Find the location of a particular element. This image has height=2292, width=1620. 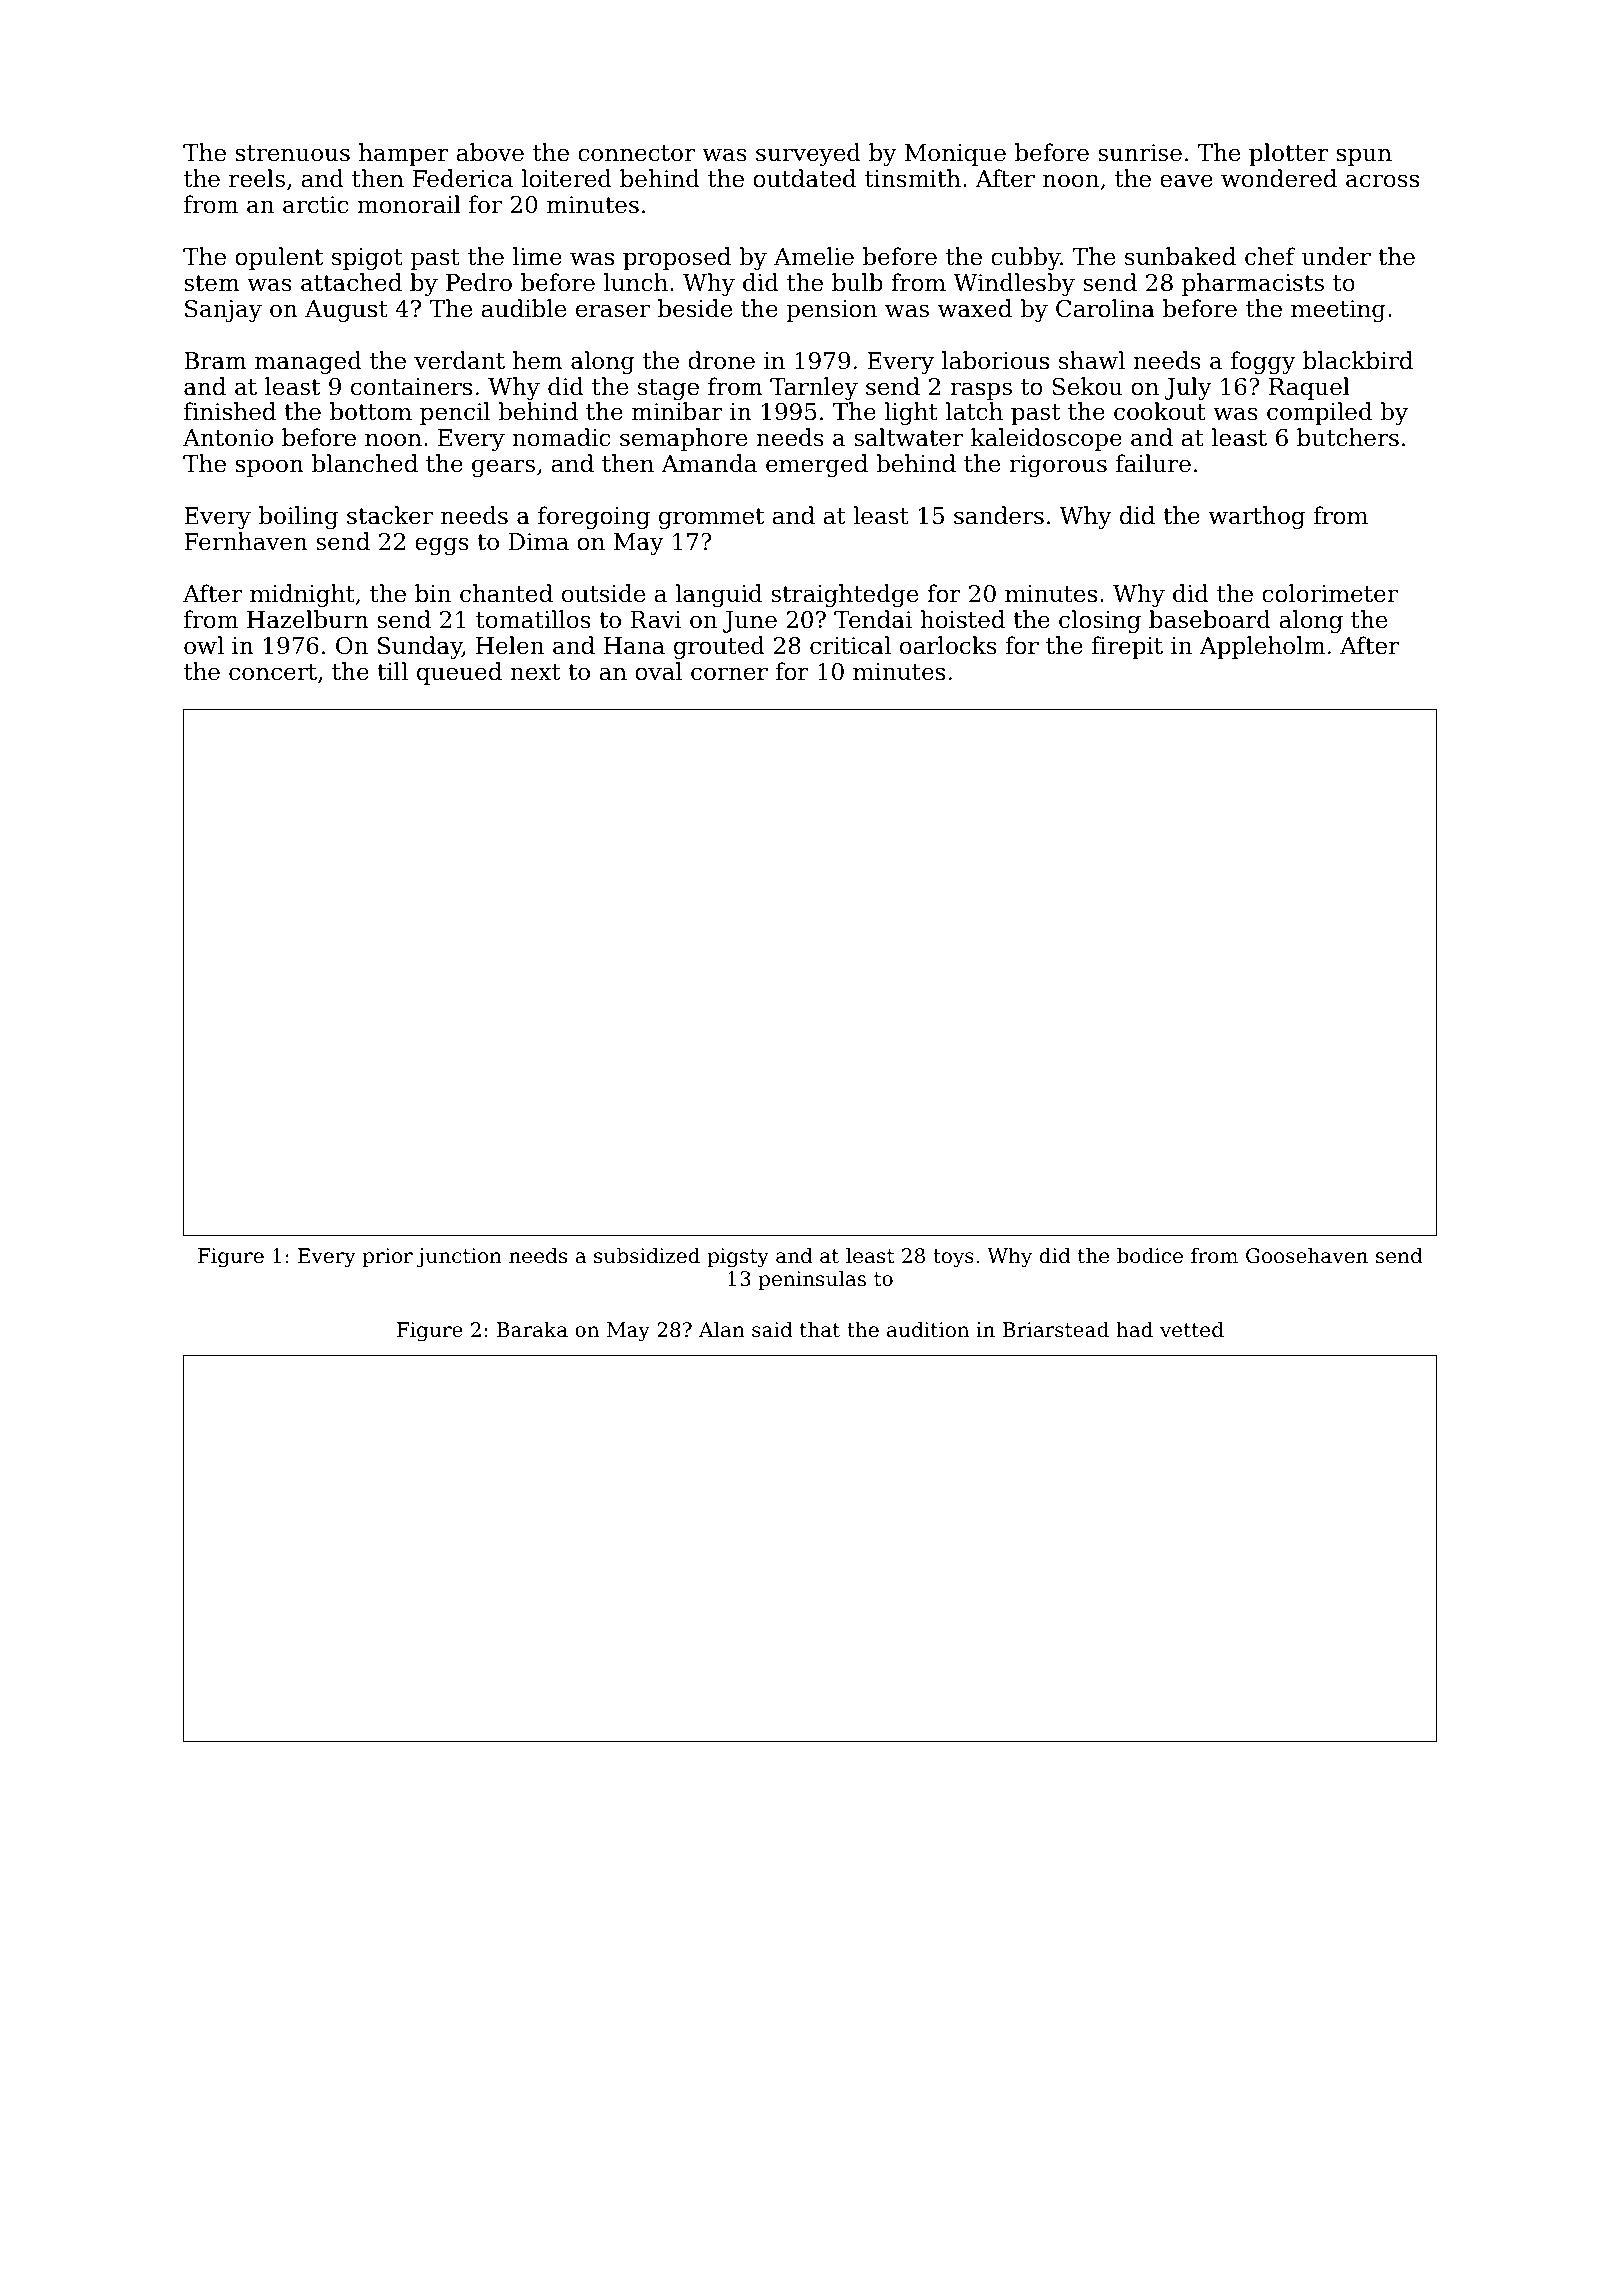

connector is located at coordinates (636, 153).
